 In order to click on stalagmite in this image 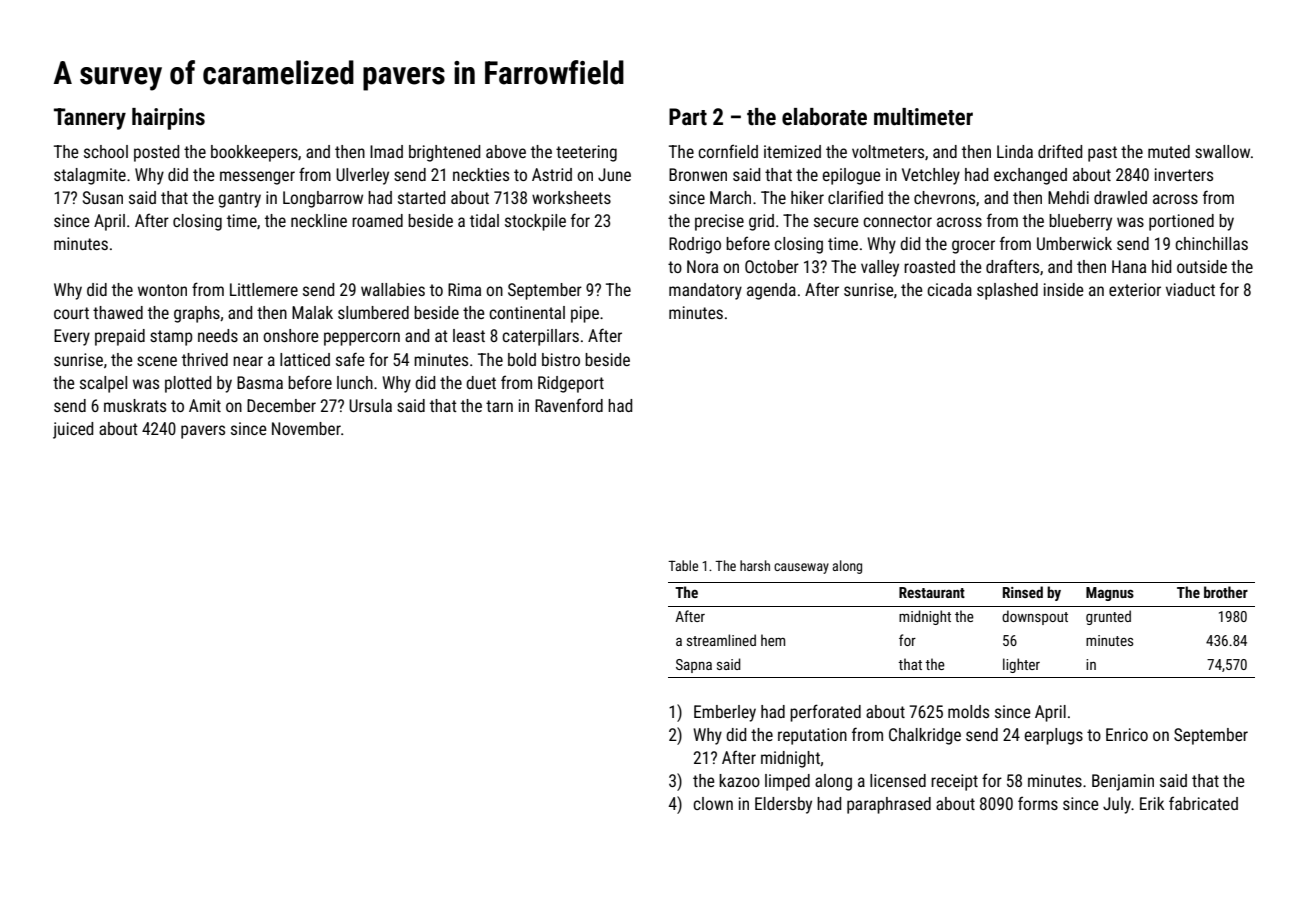, I will do `click(90, 176)`.
